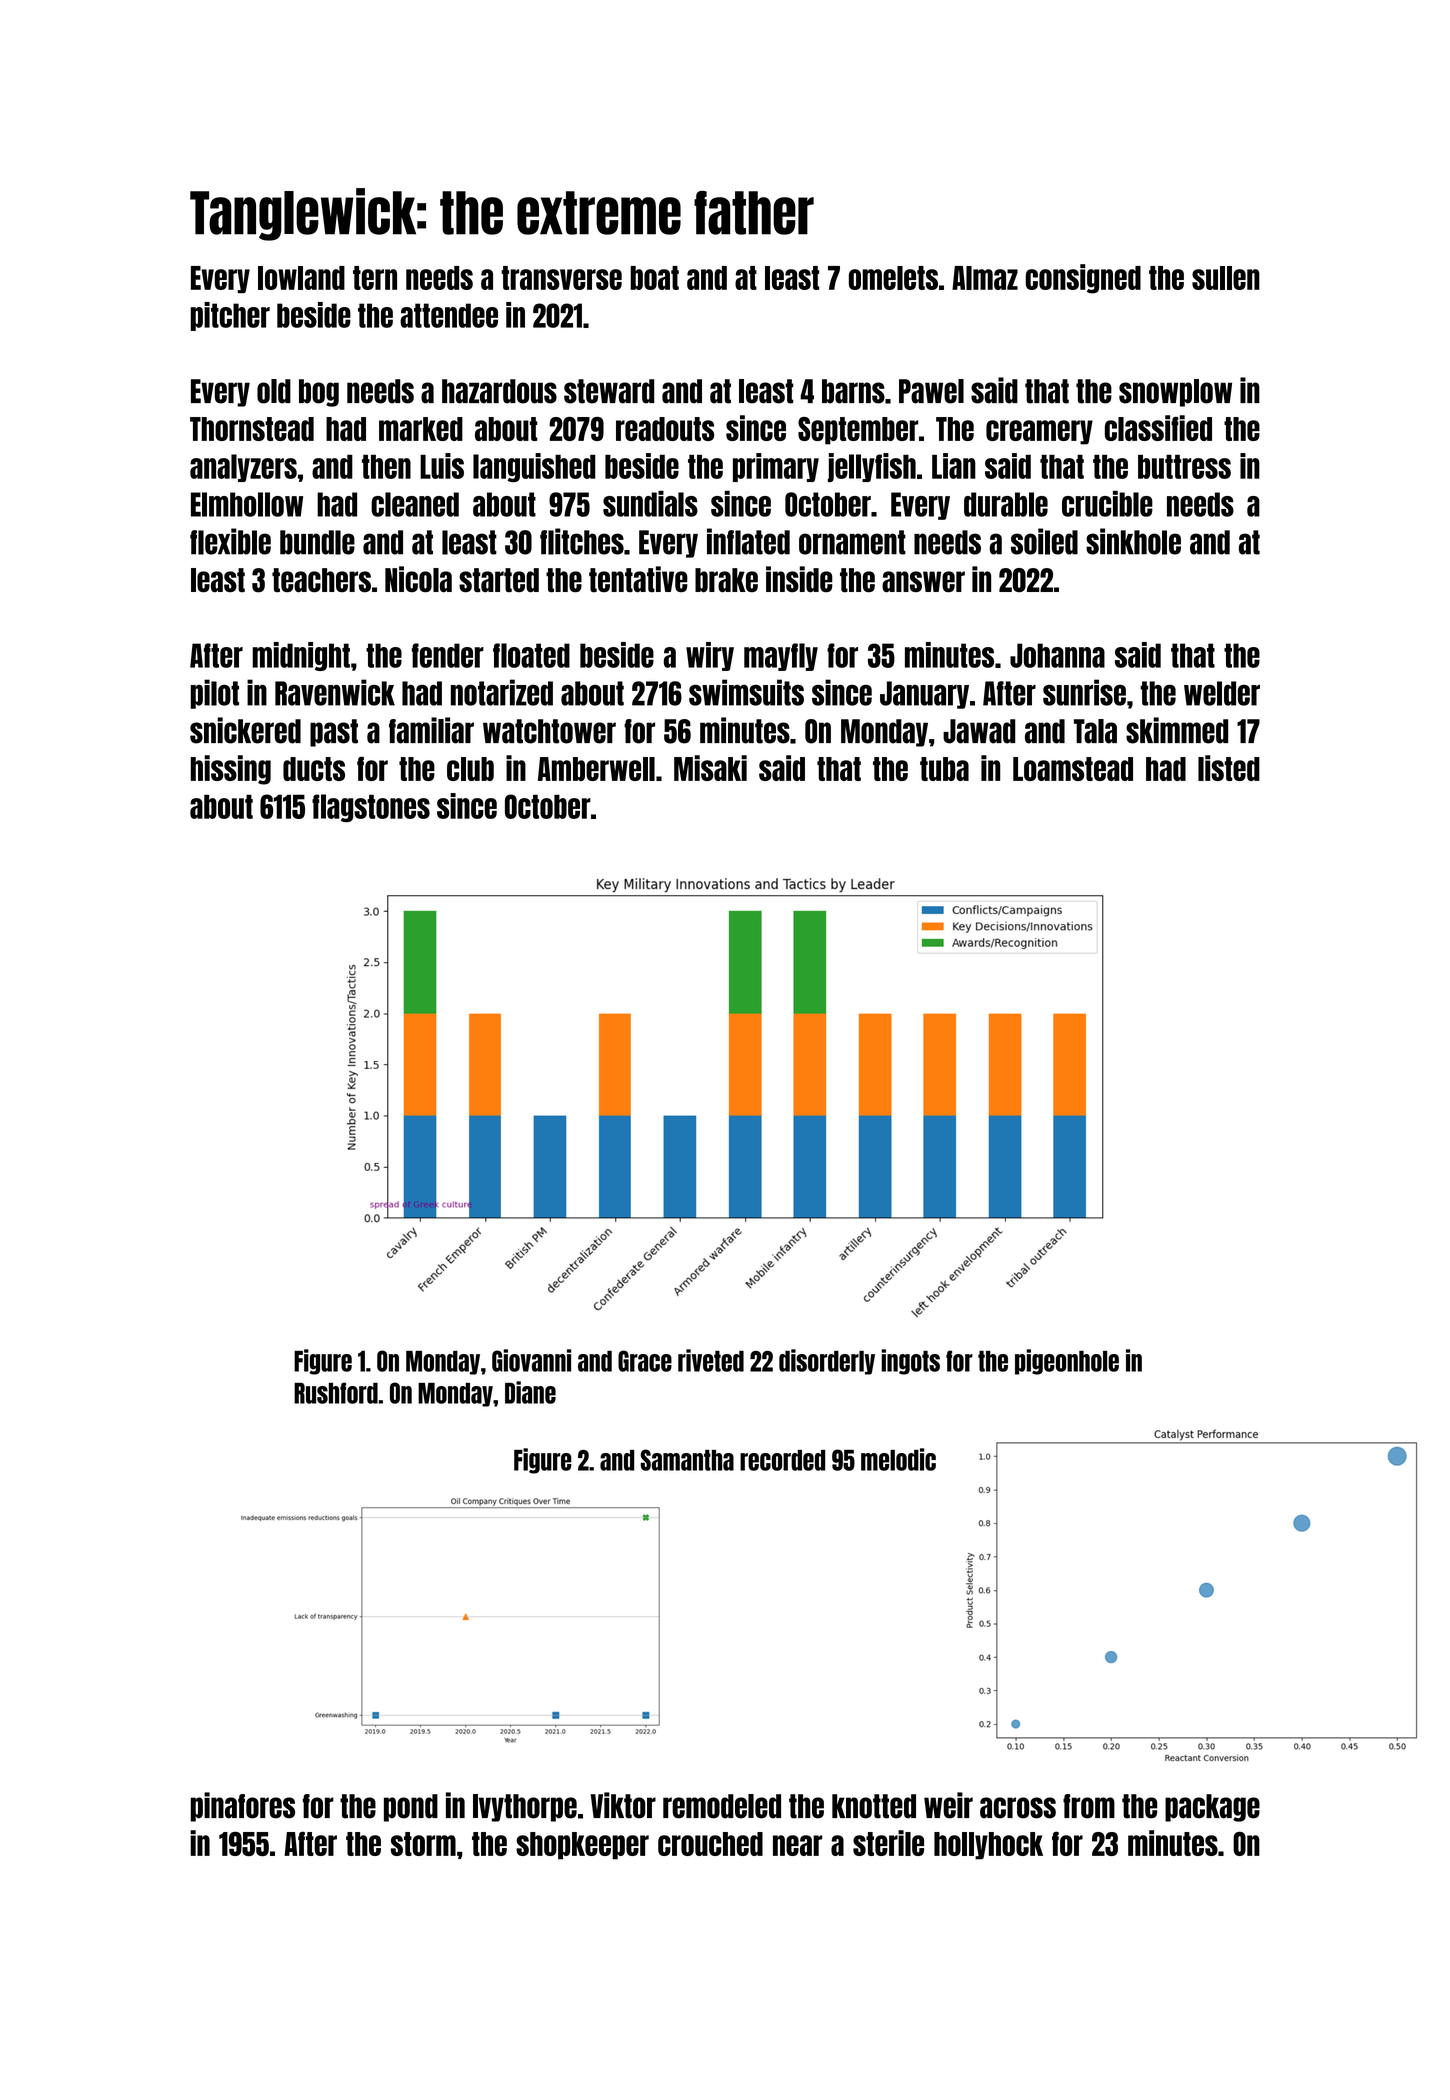 The width and height of the screenshot is (1450, 2100). I want to click on omelets, so click(893, 278).
